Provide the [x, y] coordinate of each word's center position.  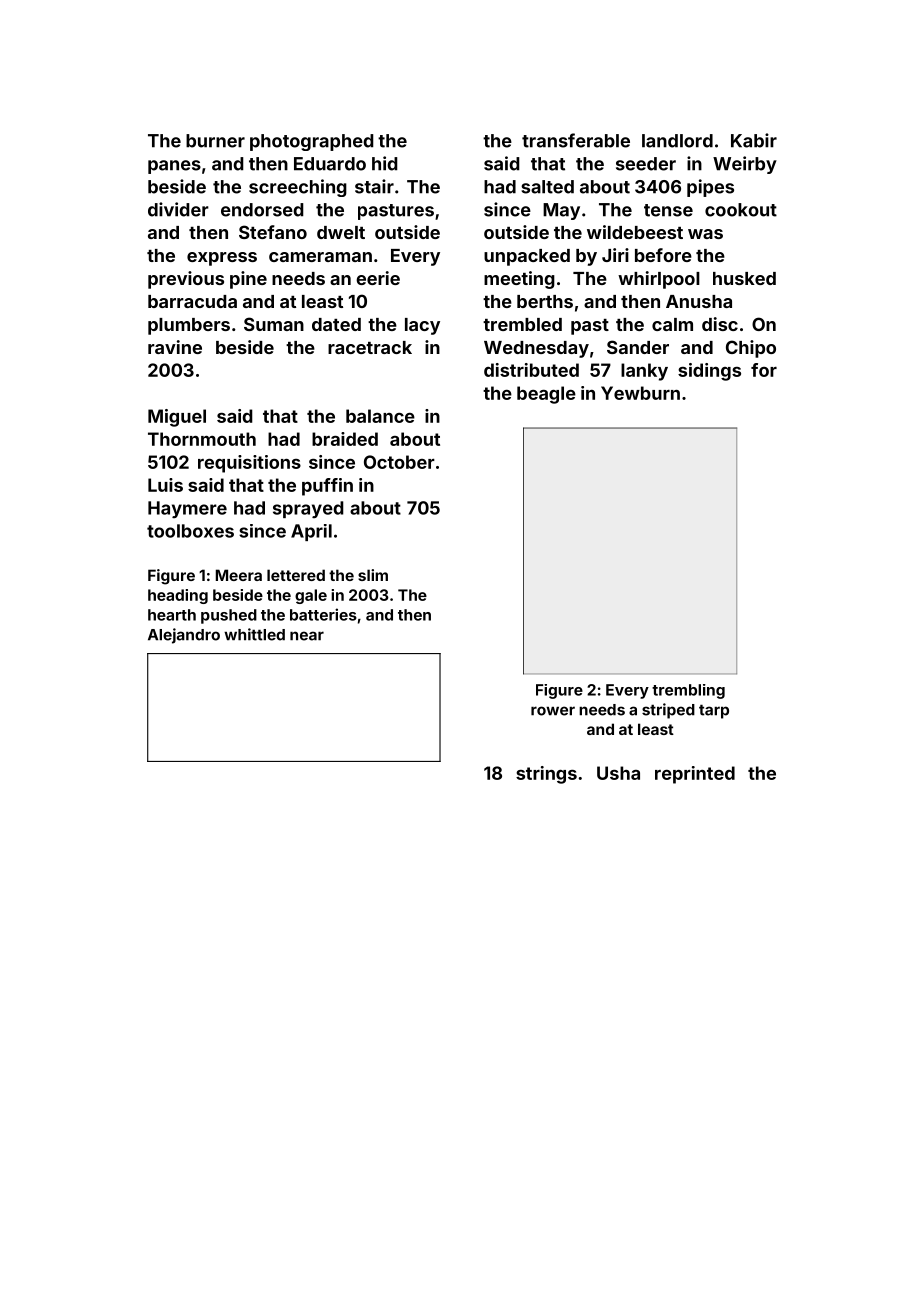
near [307, 636]
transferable [576, 140]
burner [215, 141]
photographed [312, 142]
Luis [165, 485]
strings [546, 775]
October [399, 462]
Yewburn [640, 393]
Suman [274, 324]
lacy [422, 326]
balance [380, 416]
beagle [546, 395]
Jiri [615, 255]
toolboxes [190, 531]
